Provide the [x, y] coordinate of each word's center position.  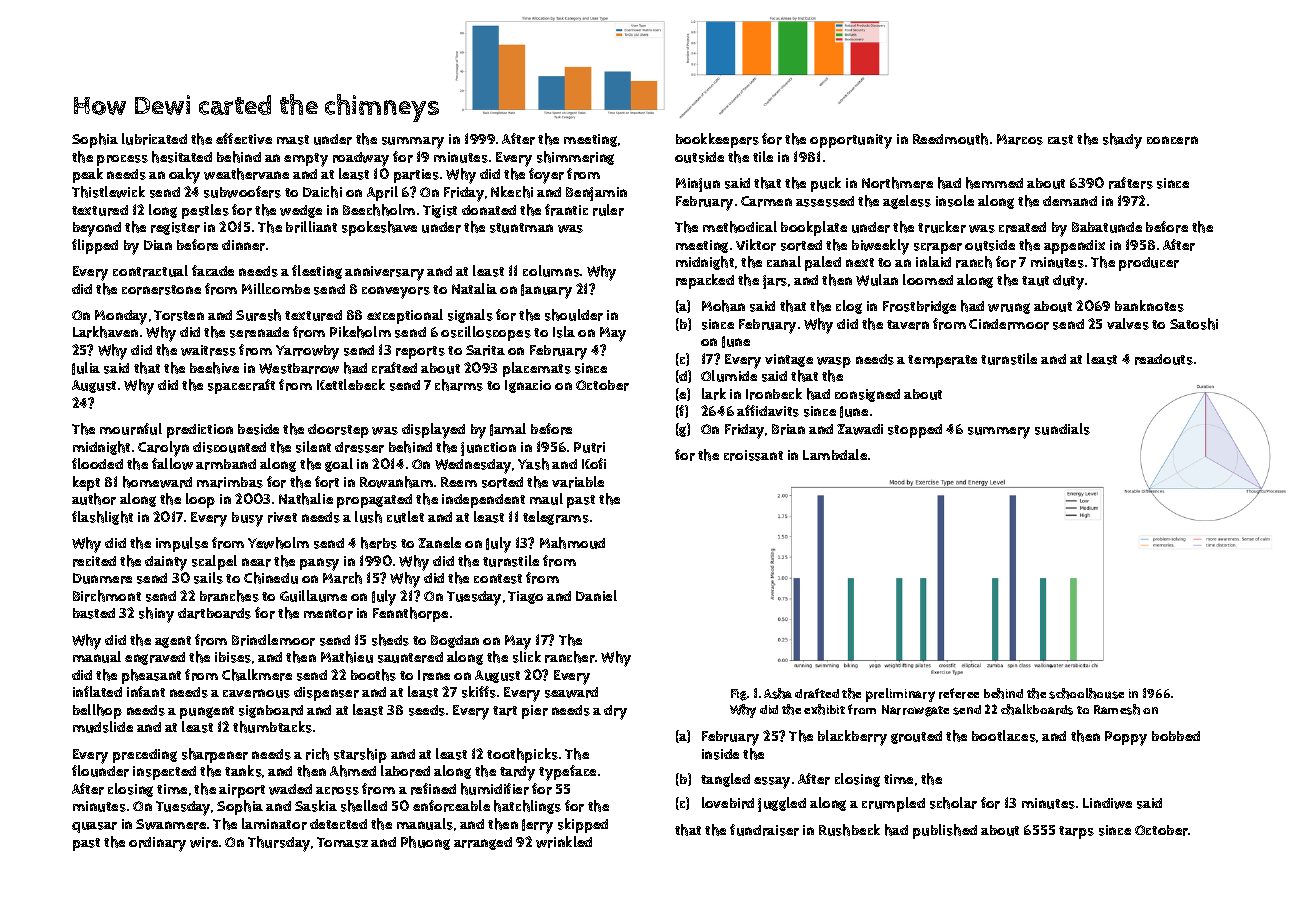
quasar [94, 827]
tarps [1076, 832]
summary [413, 143]
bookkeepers [717, 140]
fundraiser [764, 830]
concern [1172, 140]
